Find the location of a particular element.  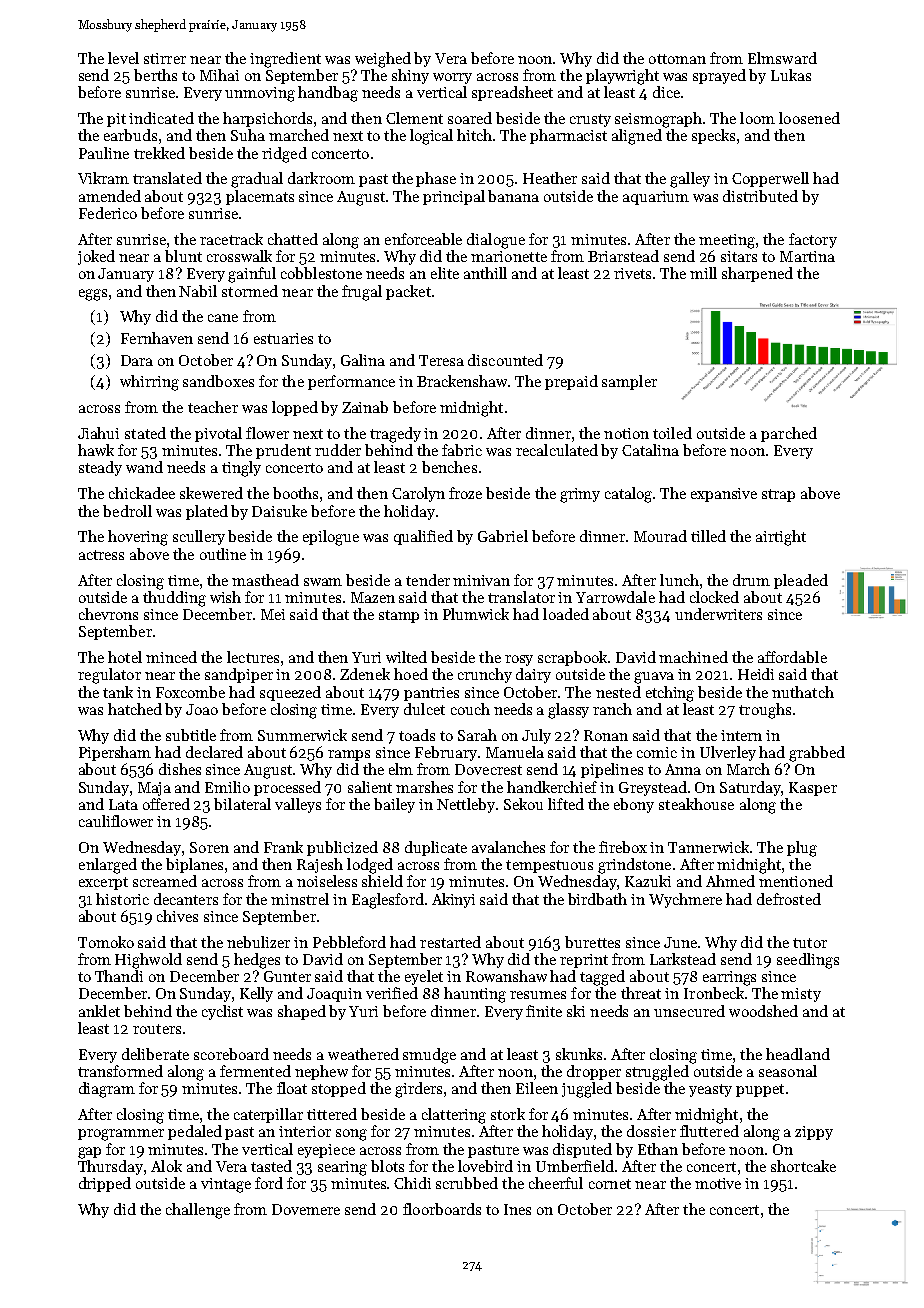

ingredient is located at coordinates (285, 60).
